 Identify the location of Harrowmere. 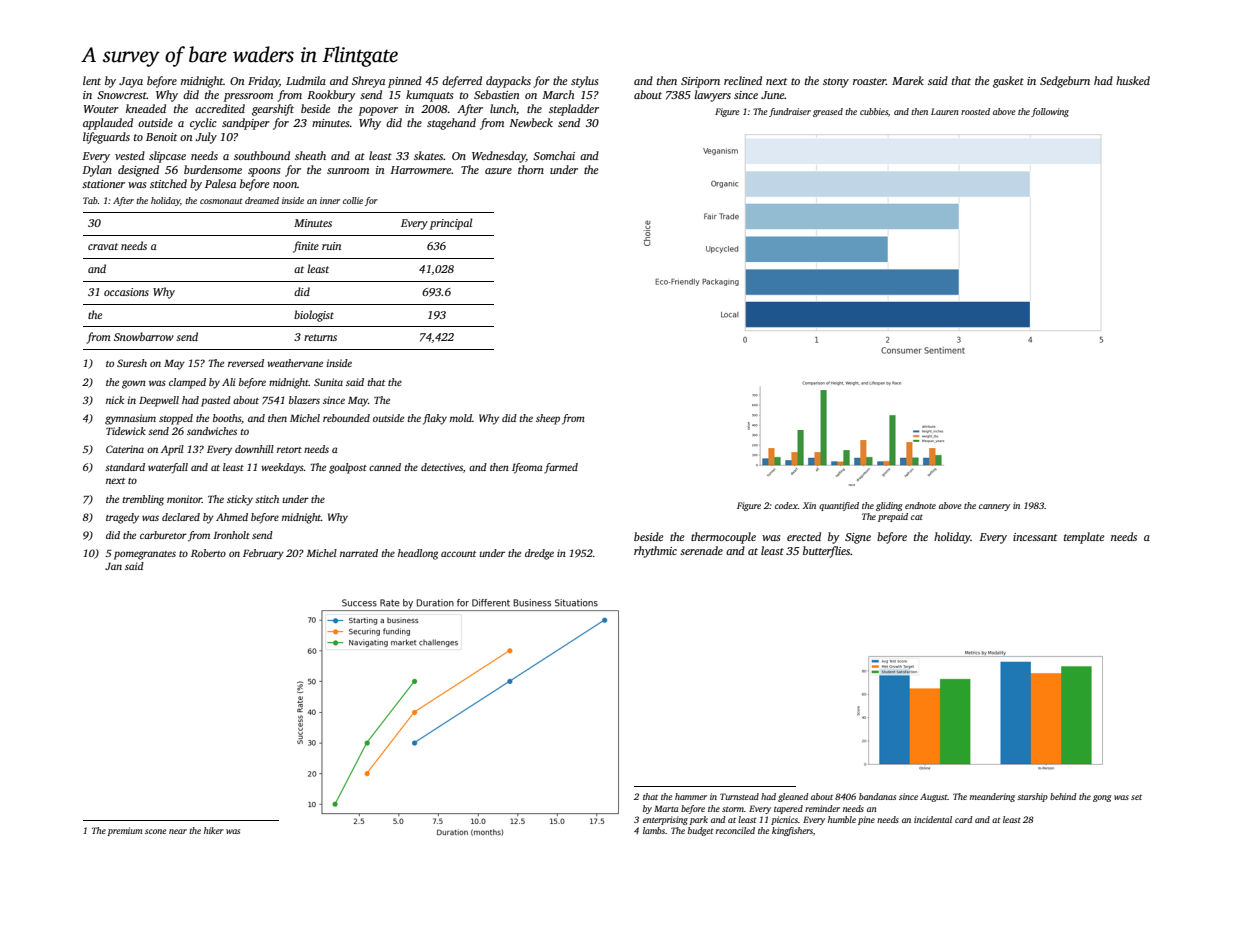
(421, 170).
